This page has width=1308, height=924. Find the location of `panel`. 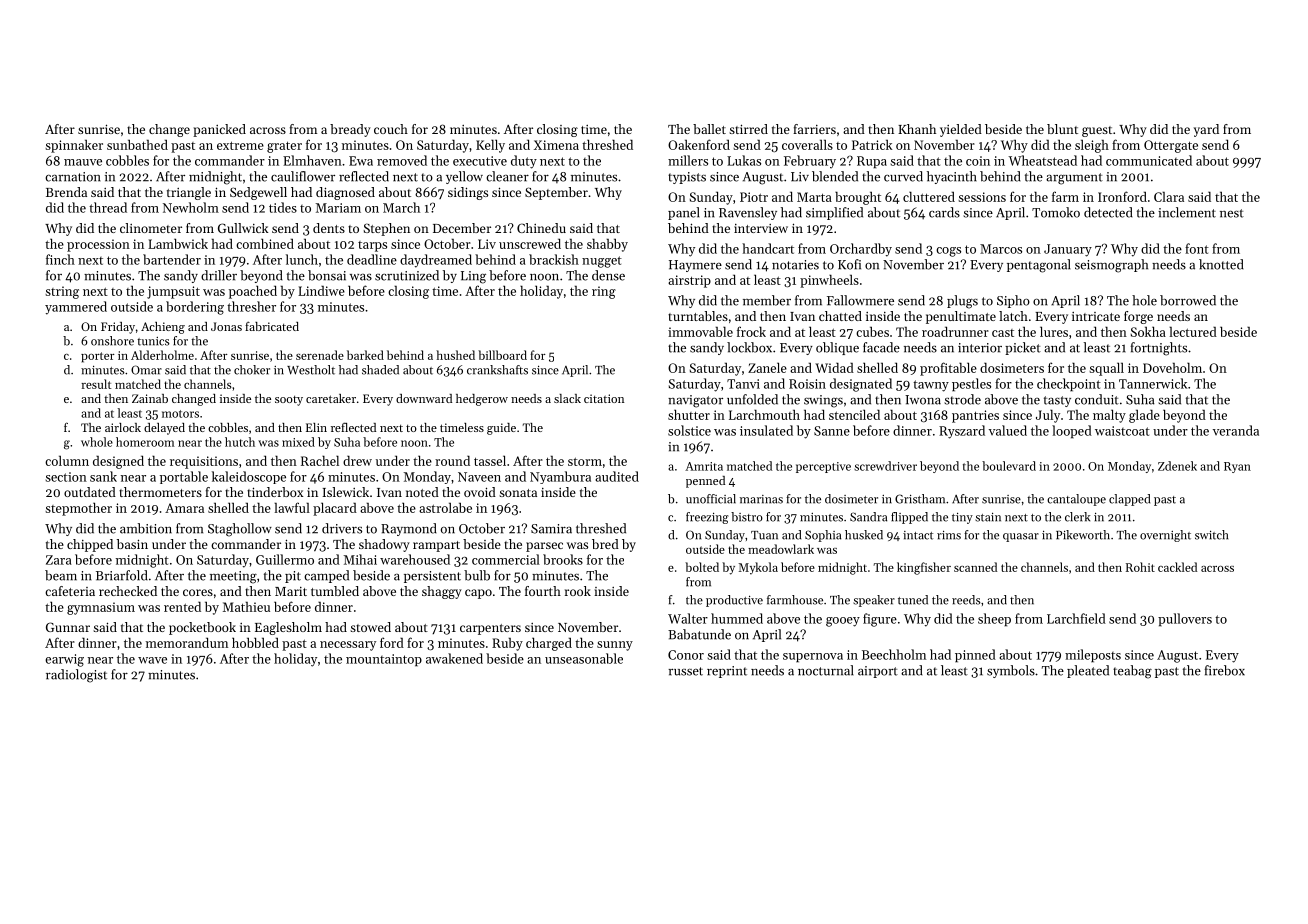

panel is located at coordinates (684, 213).
